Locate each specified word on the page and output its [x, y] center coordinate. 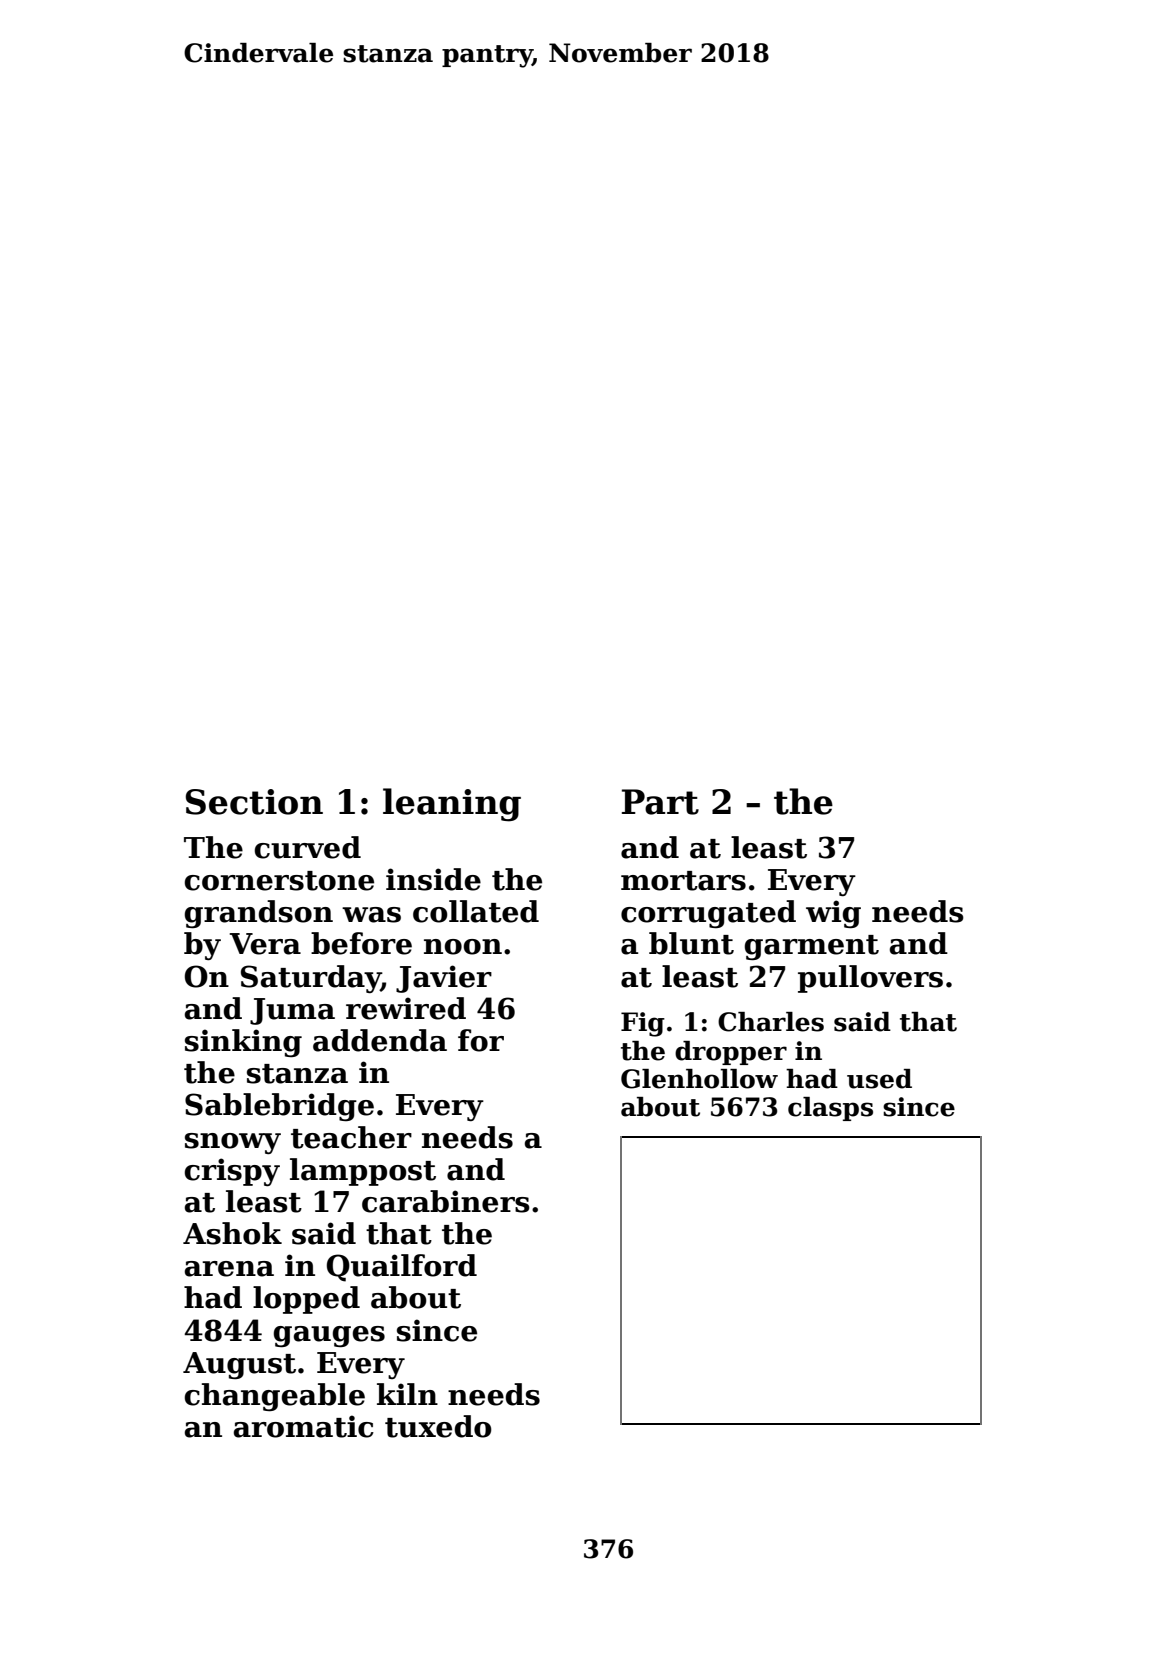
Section [254, 802]
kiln [407, 1394]
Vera [265, 944]
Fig [643, 1024]
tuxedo [438, 1426]
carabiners [446, 1201]
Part [660, 802]
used [879, 1079]
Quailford [402, 1268]
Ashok [232, 1233]
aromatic [304, 1426]
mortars [683, 881]
